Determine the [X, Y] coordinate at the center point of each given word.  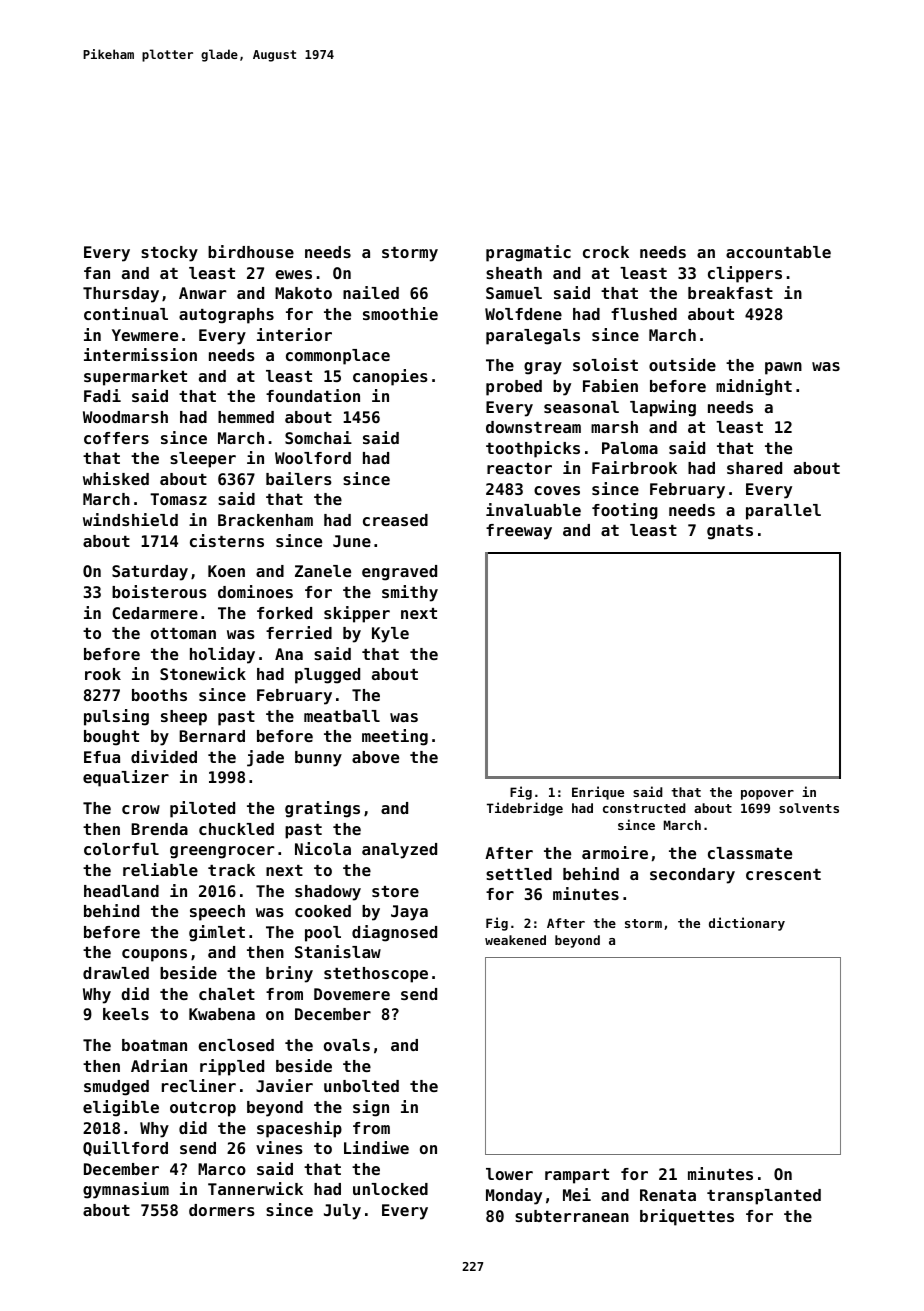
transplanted [764, 1197]
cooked [323, 911]
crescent [783, 874]
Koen [226, 571]
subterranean [572, 1216]
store [395, 891]
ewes [293, 274]
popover [767, 795]
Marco [222, 1169]
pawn [783, 368]
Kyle [390, 635]
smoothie [400, 313]
